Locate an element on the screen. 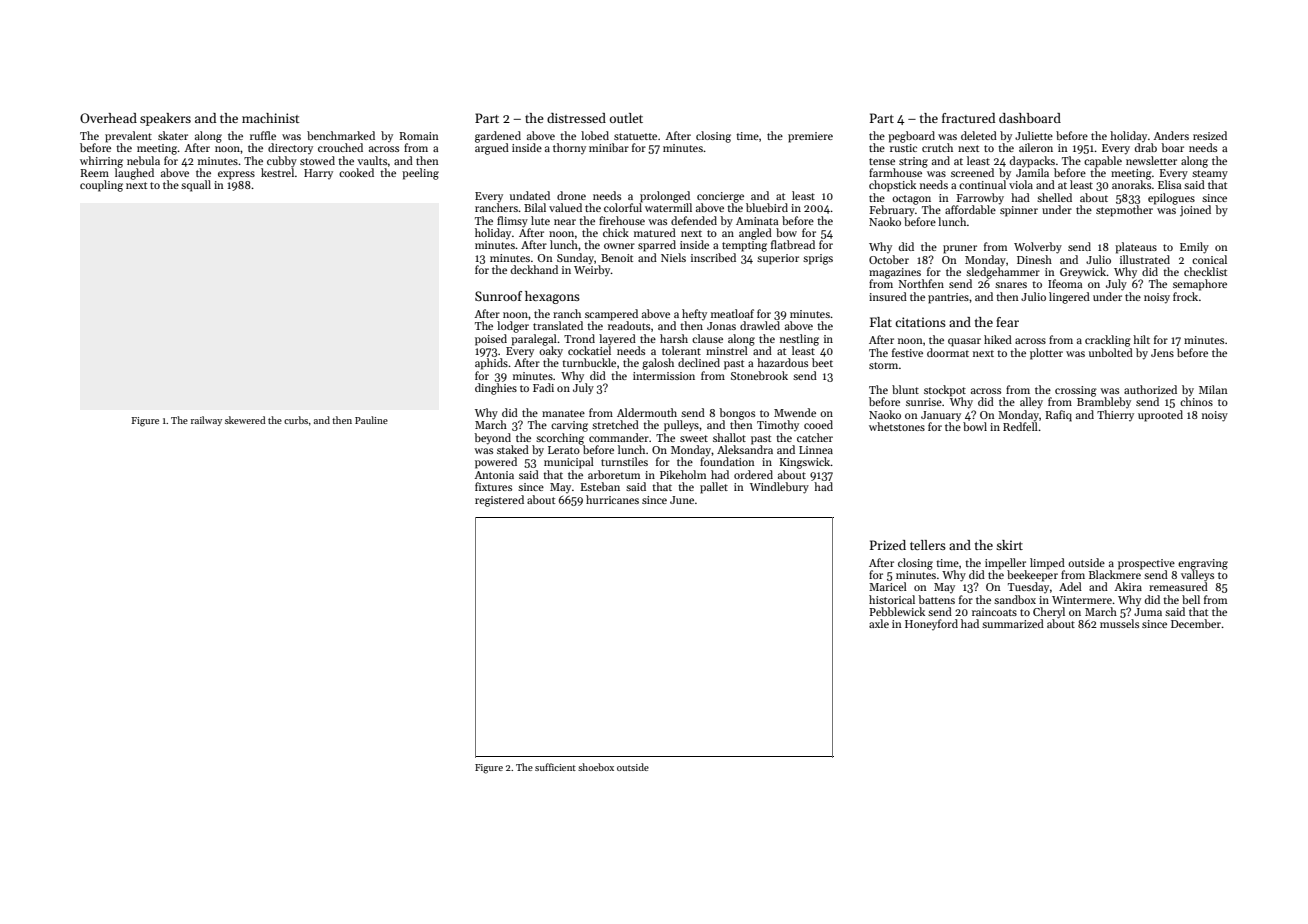  railway is located at coordinates (206, 421).
